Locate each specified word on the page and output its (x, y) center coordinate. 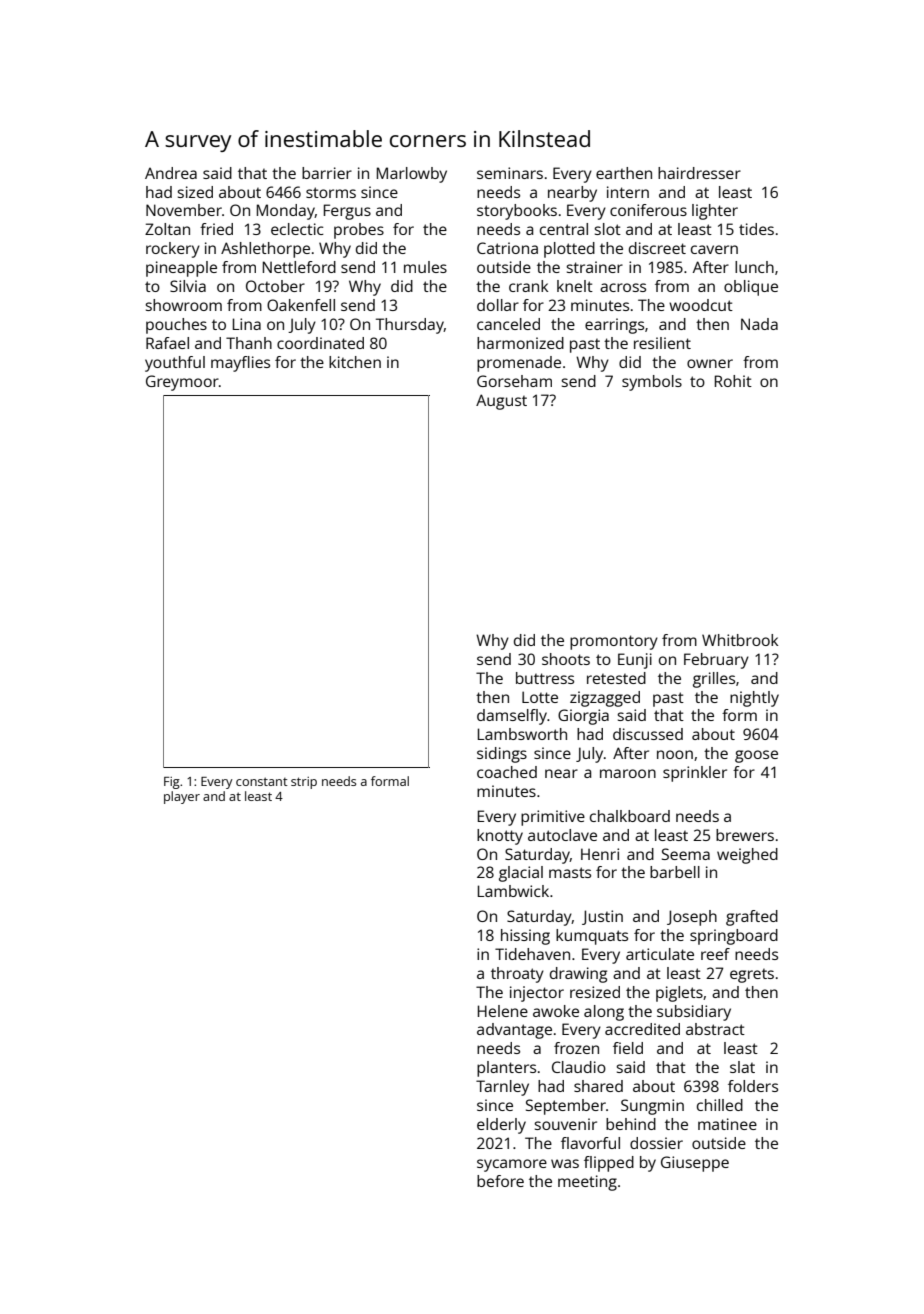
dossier (656, 1143)
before (500, 1181)
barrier (327, 173)
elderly (501, 1126)
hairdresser (699, 173)
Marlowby (412, 175)
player (182, 797)
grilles (714, 680)
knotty (500, 837)
